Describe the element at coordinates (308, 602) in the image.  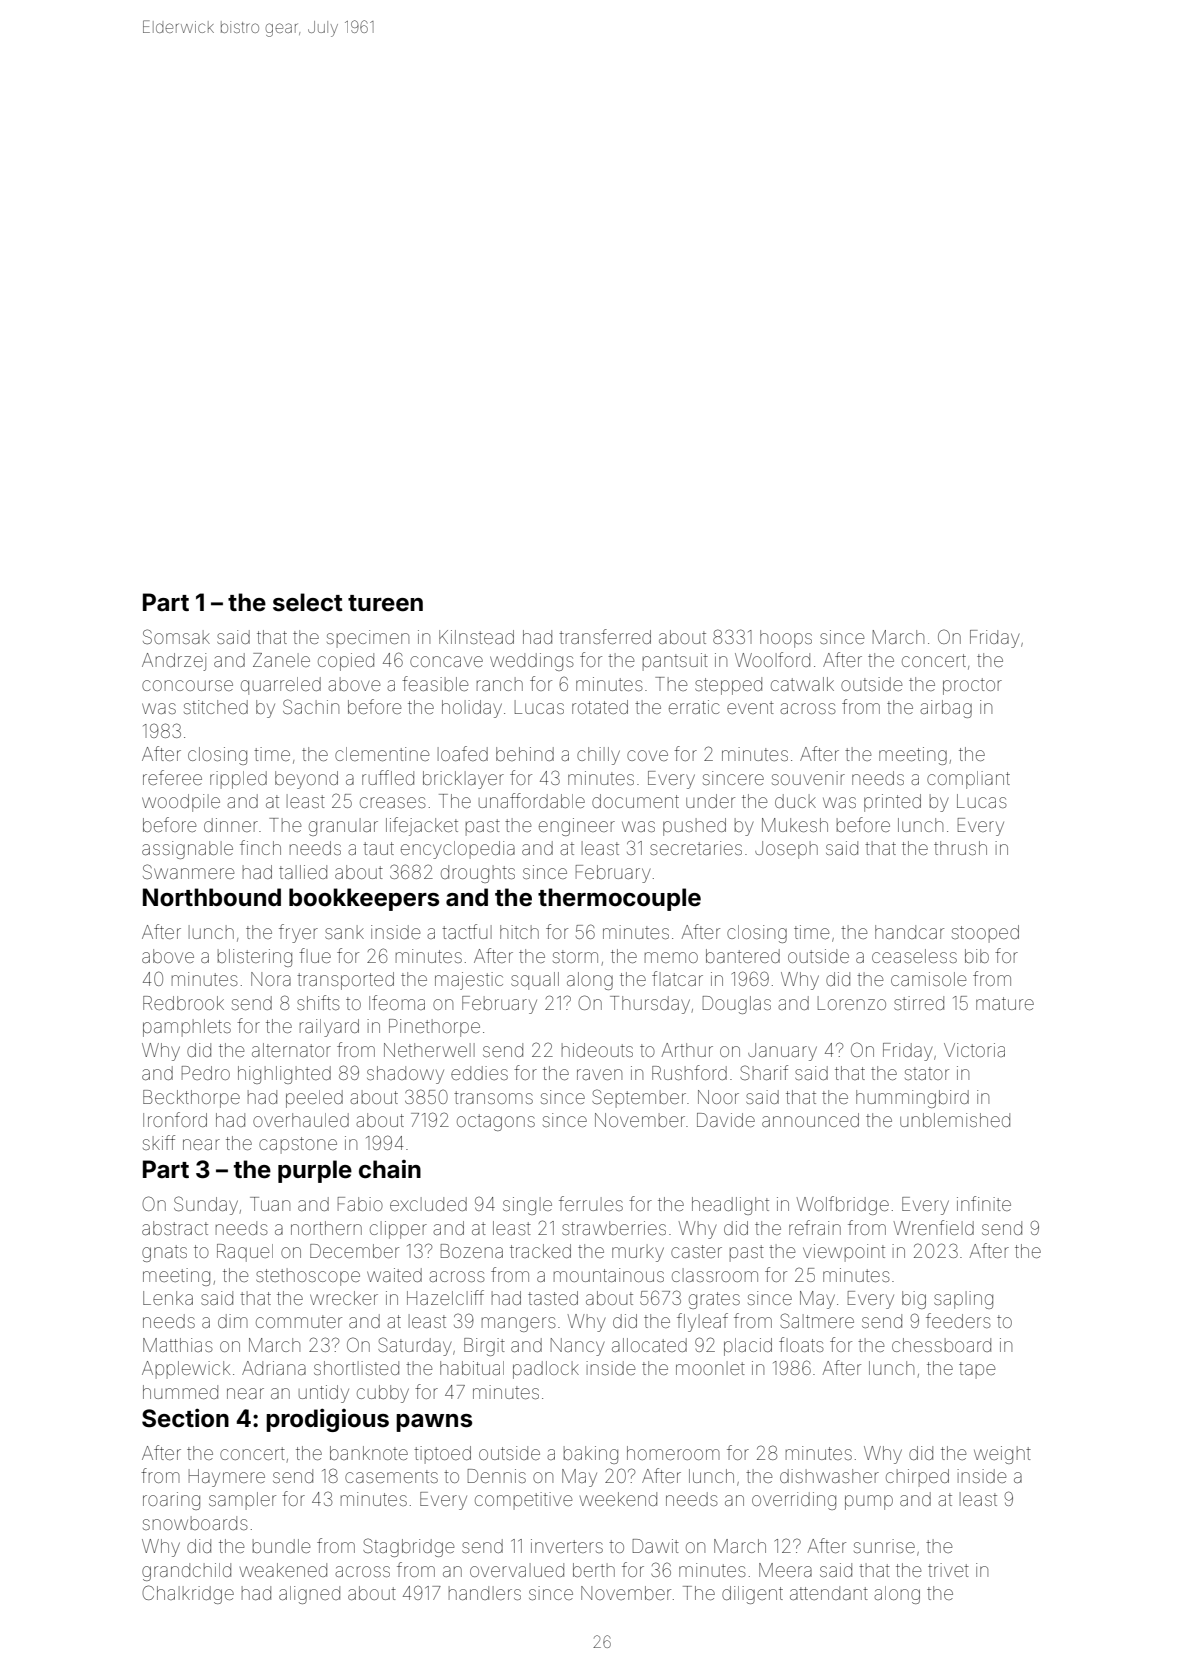
I see `select` at that location.
